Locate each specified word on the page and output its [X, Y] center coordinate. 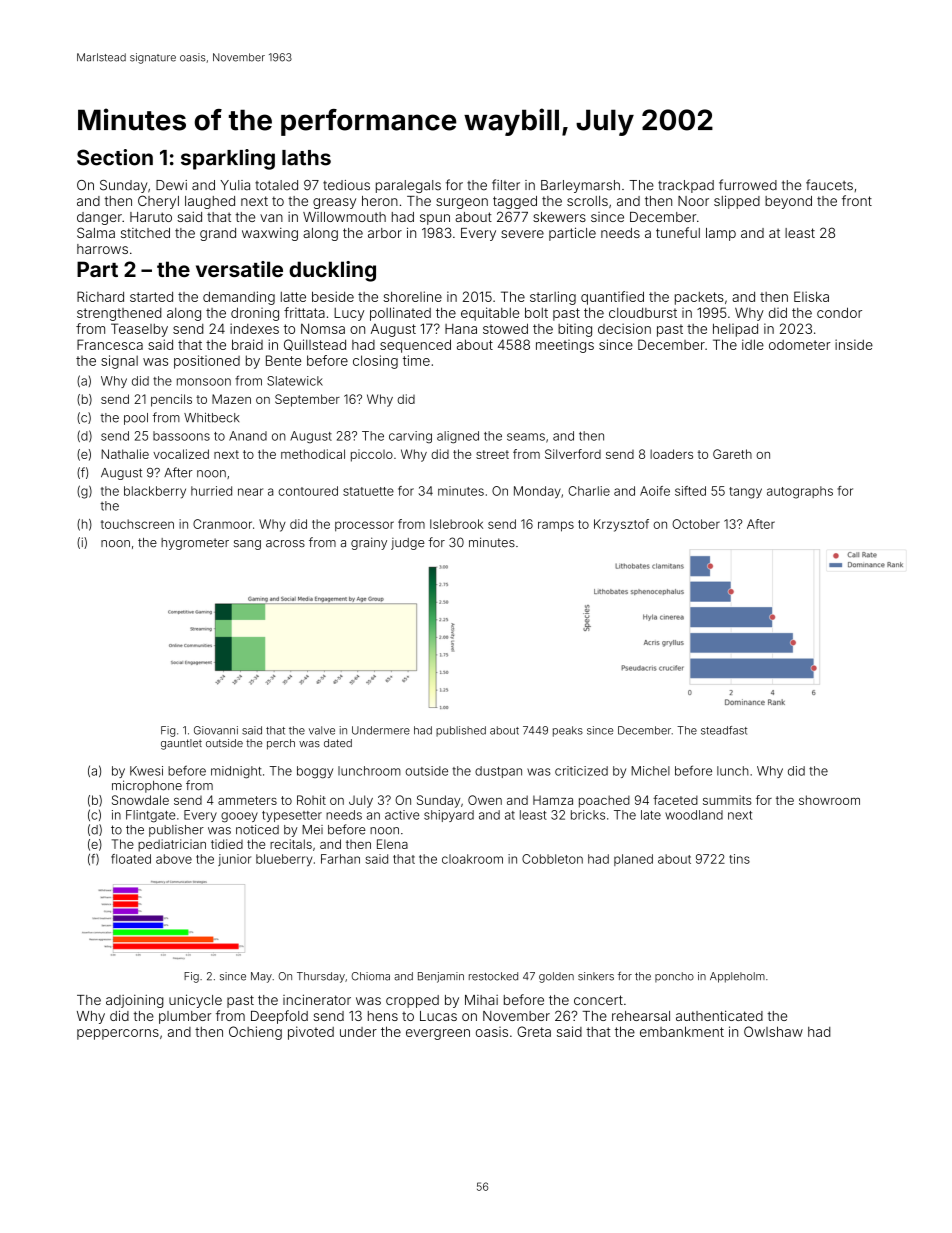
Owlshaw [773, 1031]
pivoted [311, 1033]
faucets [829, 185]
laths [306, 158]
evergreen [438, 1034]
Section [115, 157]
